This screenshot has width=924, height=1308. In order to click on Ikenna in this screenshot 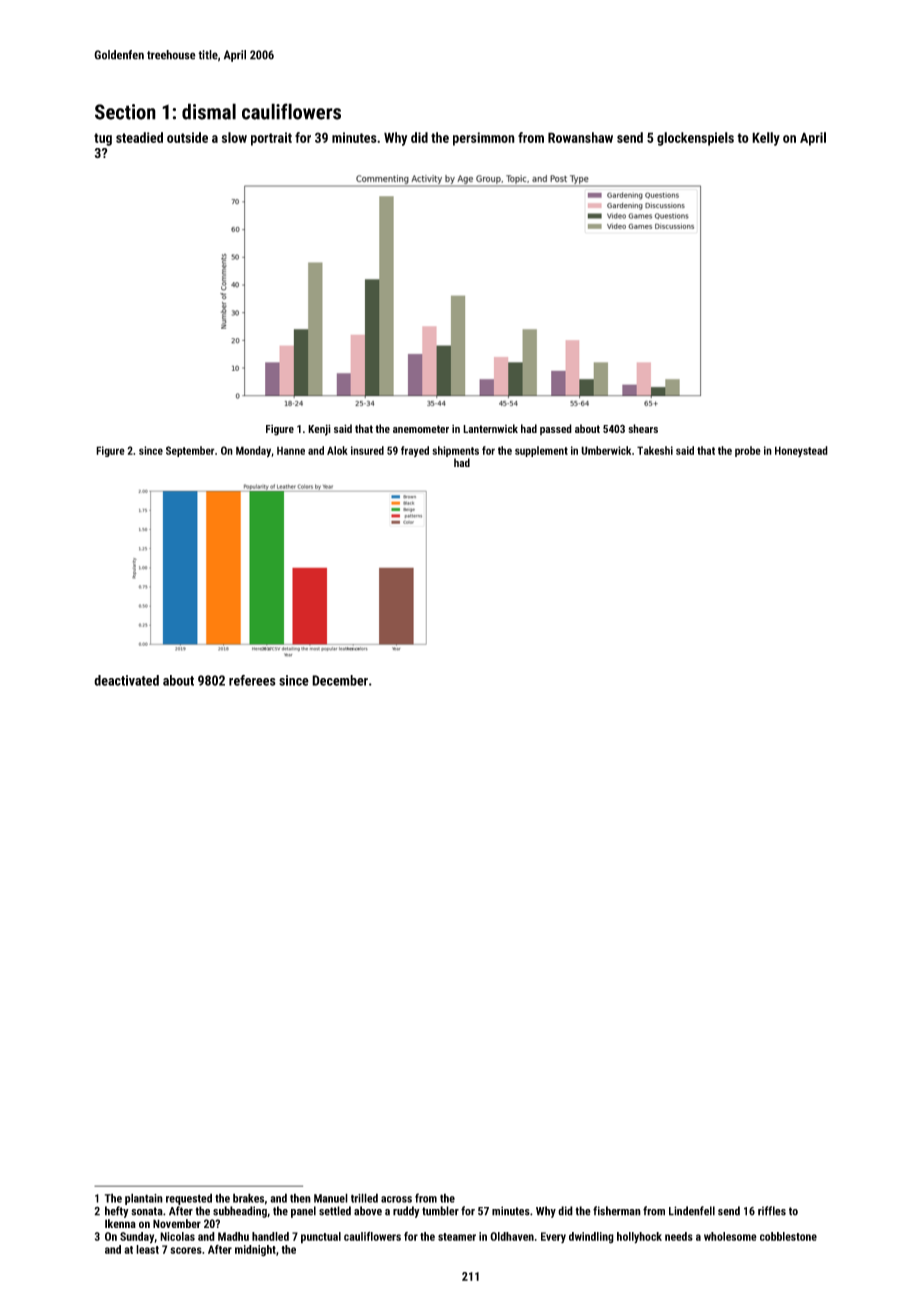, I will do `click(120, 1223)`.
